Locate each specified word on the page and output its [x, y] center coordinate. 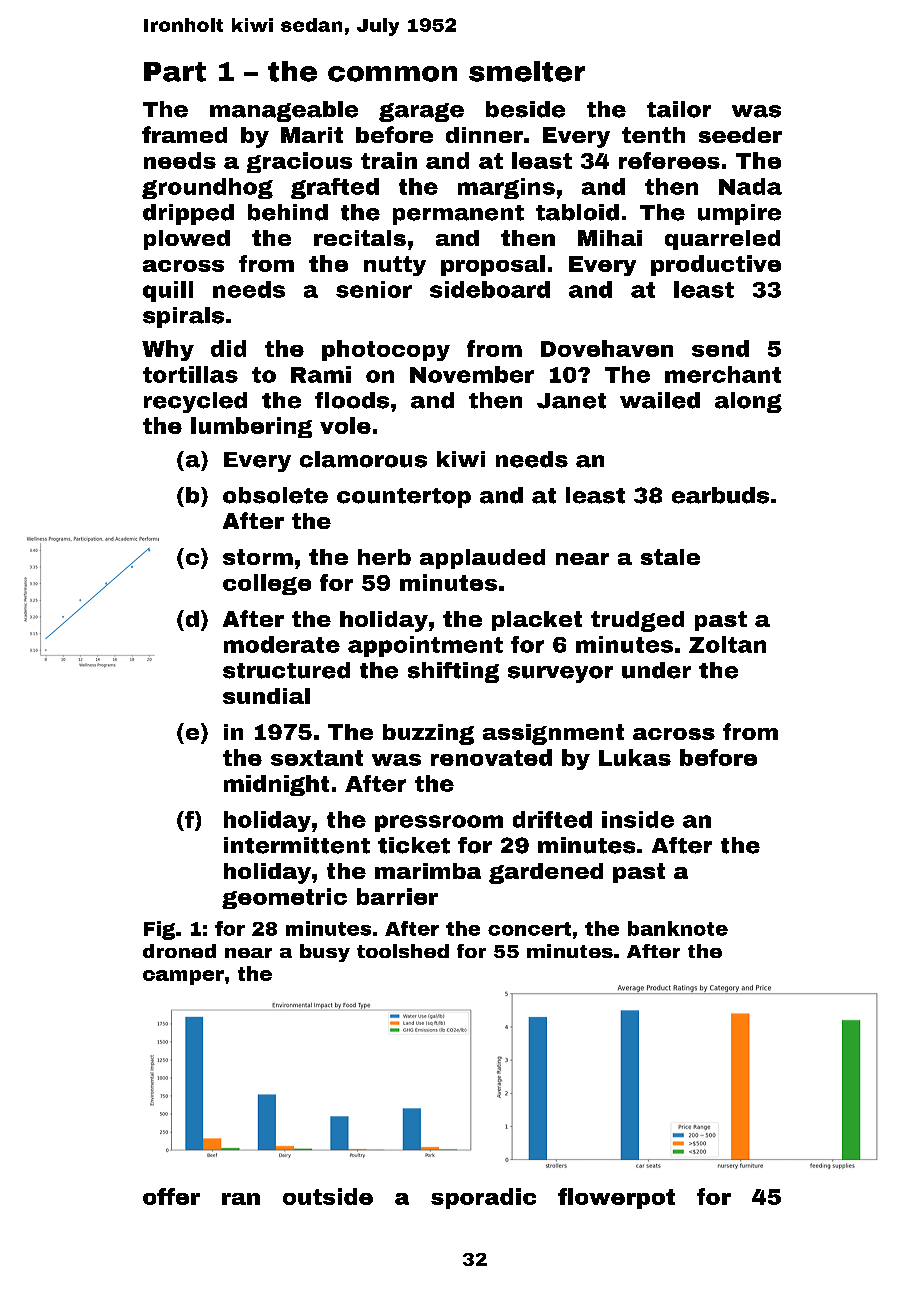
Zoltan [727, 644]
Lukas [635, 757]
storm [258, 557]
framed [184, 134]
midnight [276, 785]
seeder [740, 135]
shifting [453, 672]
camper [183, 977]
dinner [484, 135]
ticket [414, 845]
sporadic [483, 1198]
